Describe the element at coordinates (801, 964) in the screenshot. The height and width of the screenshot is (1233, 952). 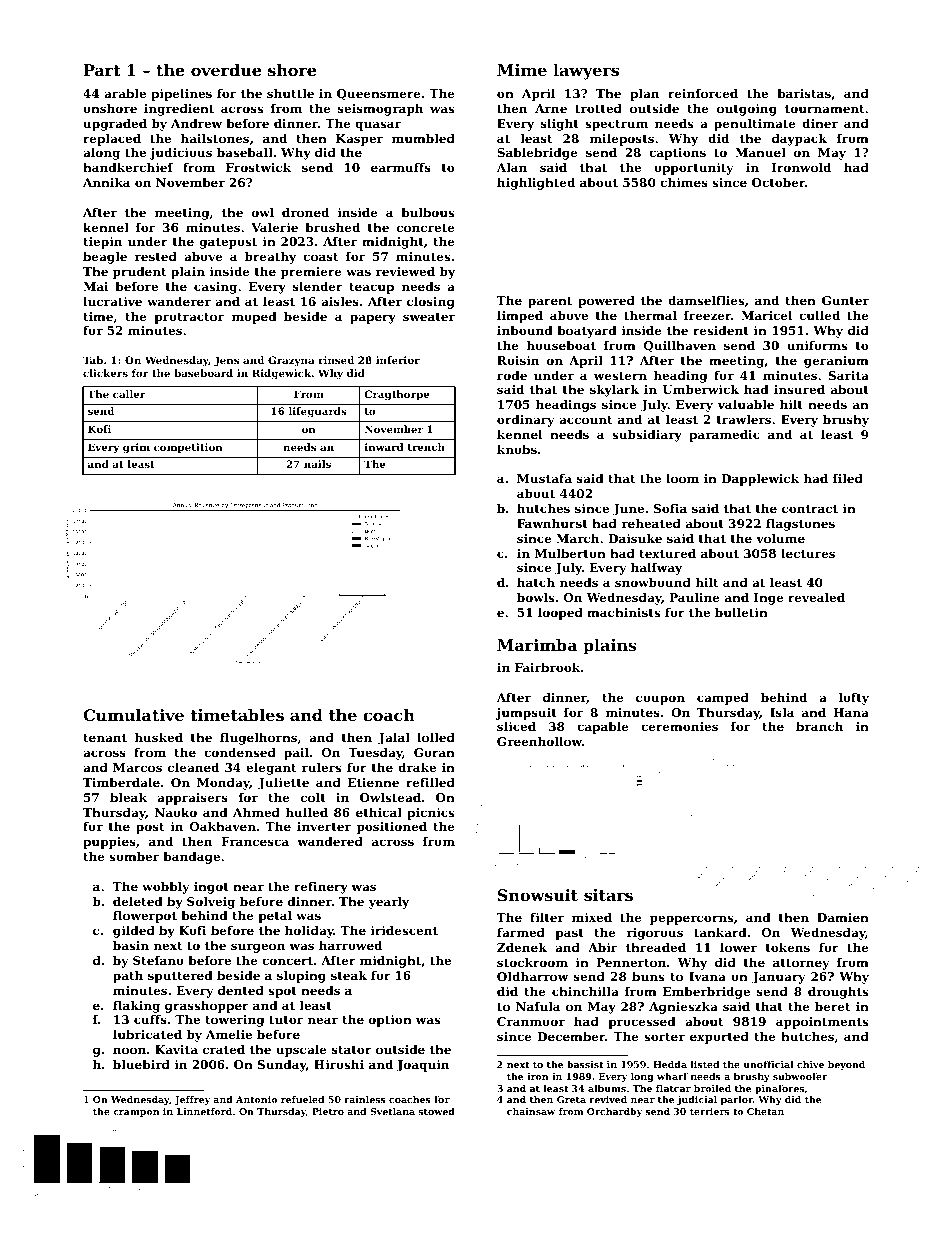
I see `attorney` at that location.
